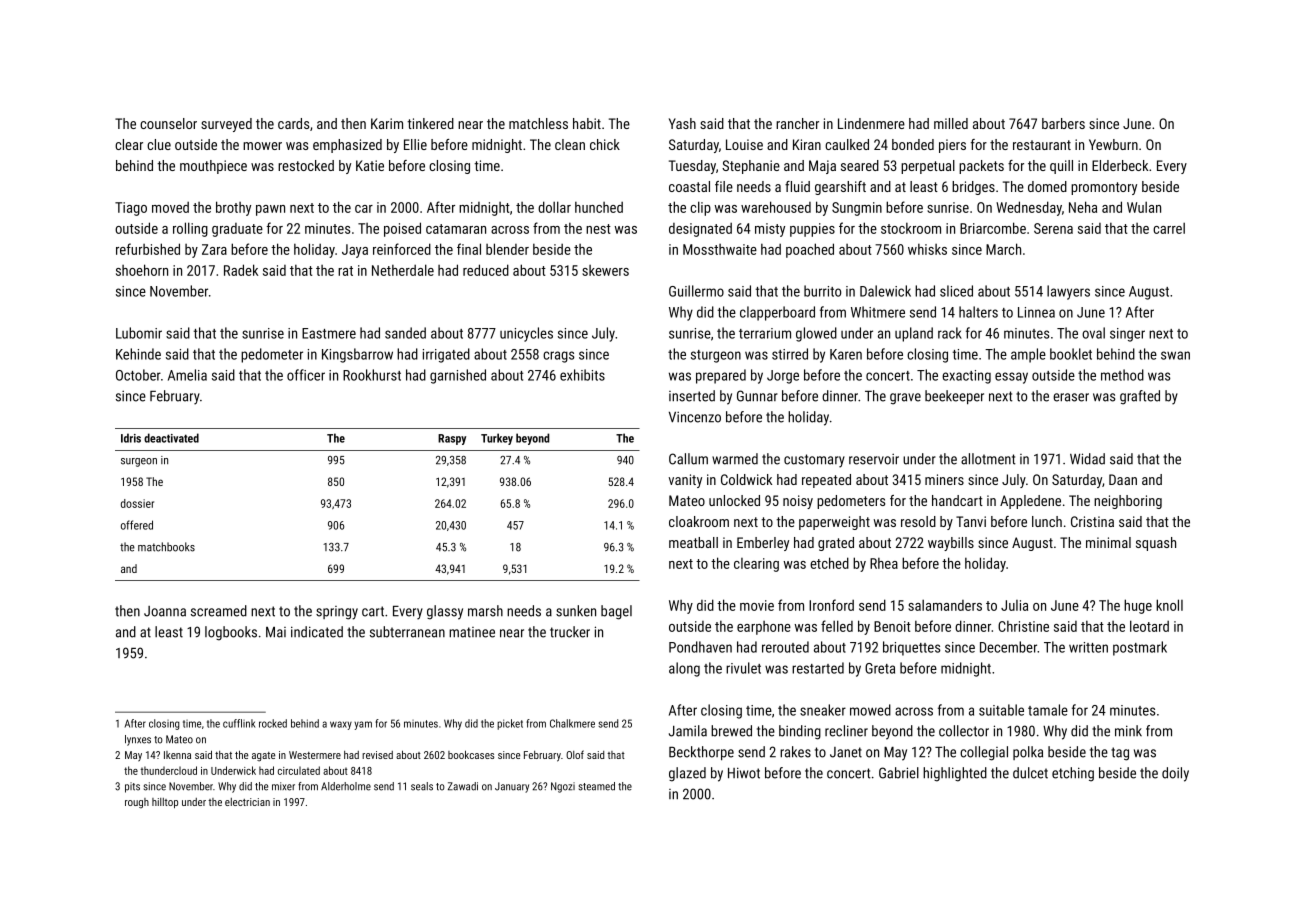 The height and width of the screenshot is (924, 1308). Describe the element at coordinates (214, 249) in the screenshot. I see `Zara` at that location.
